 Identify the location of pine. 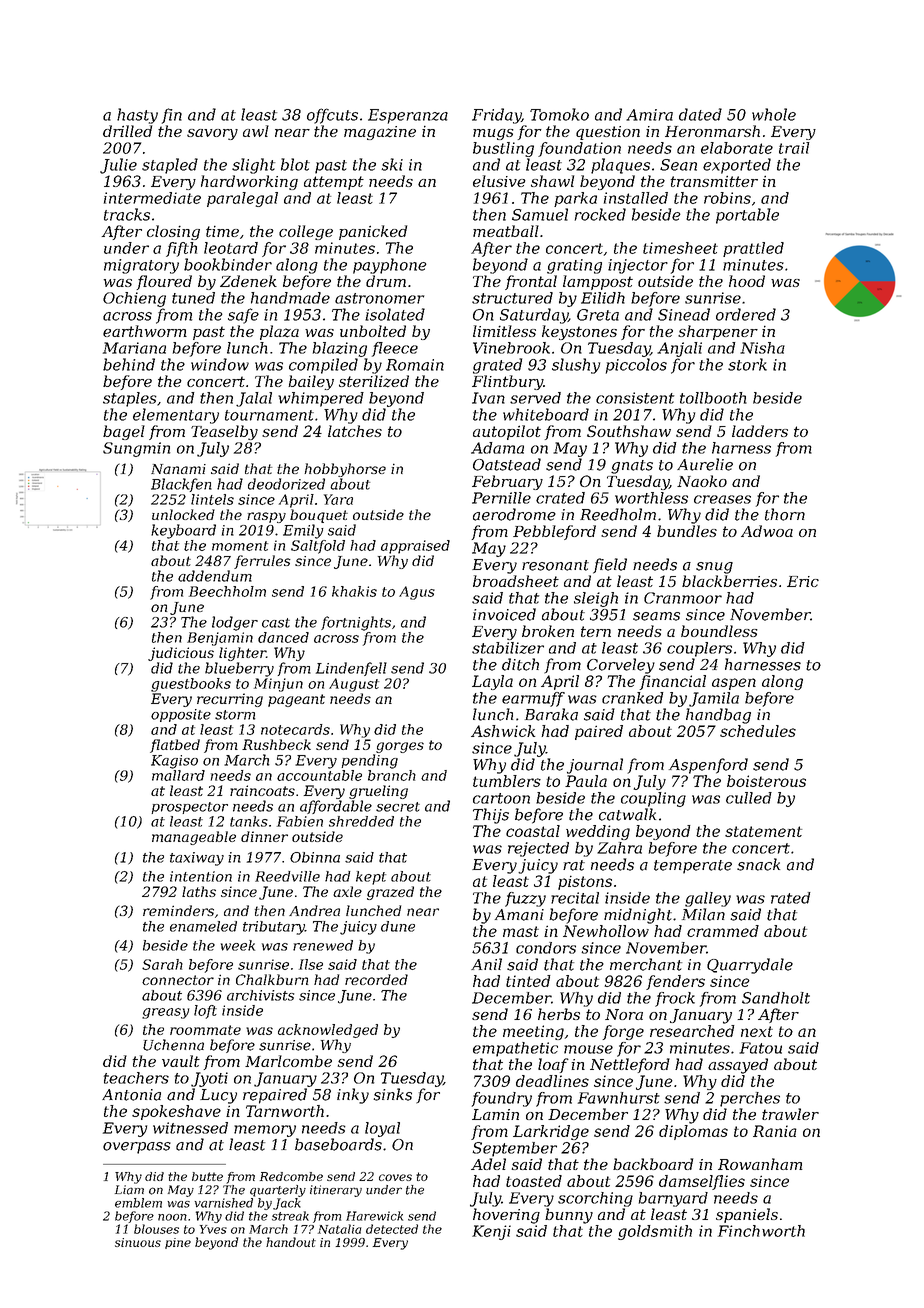
(178, 1243).
